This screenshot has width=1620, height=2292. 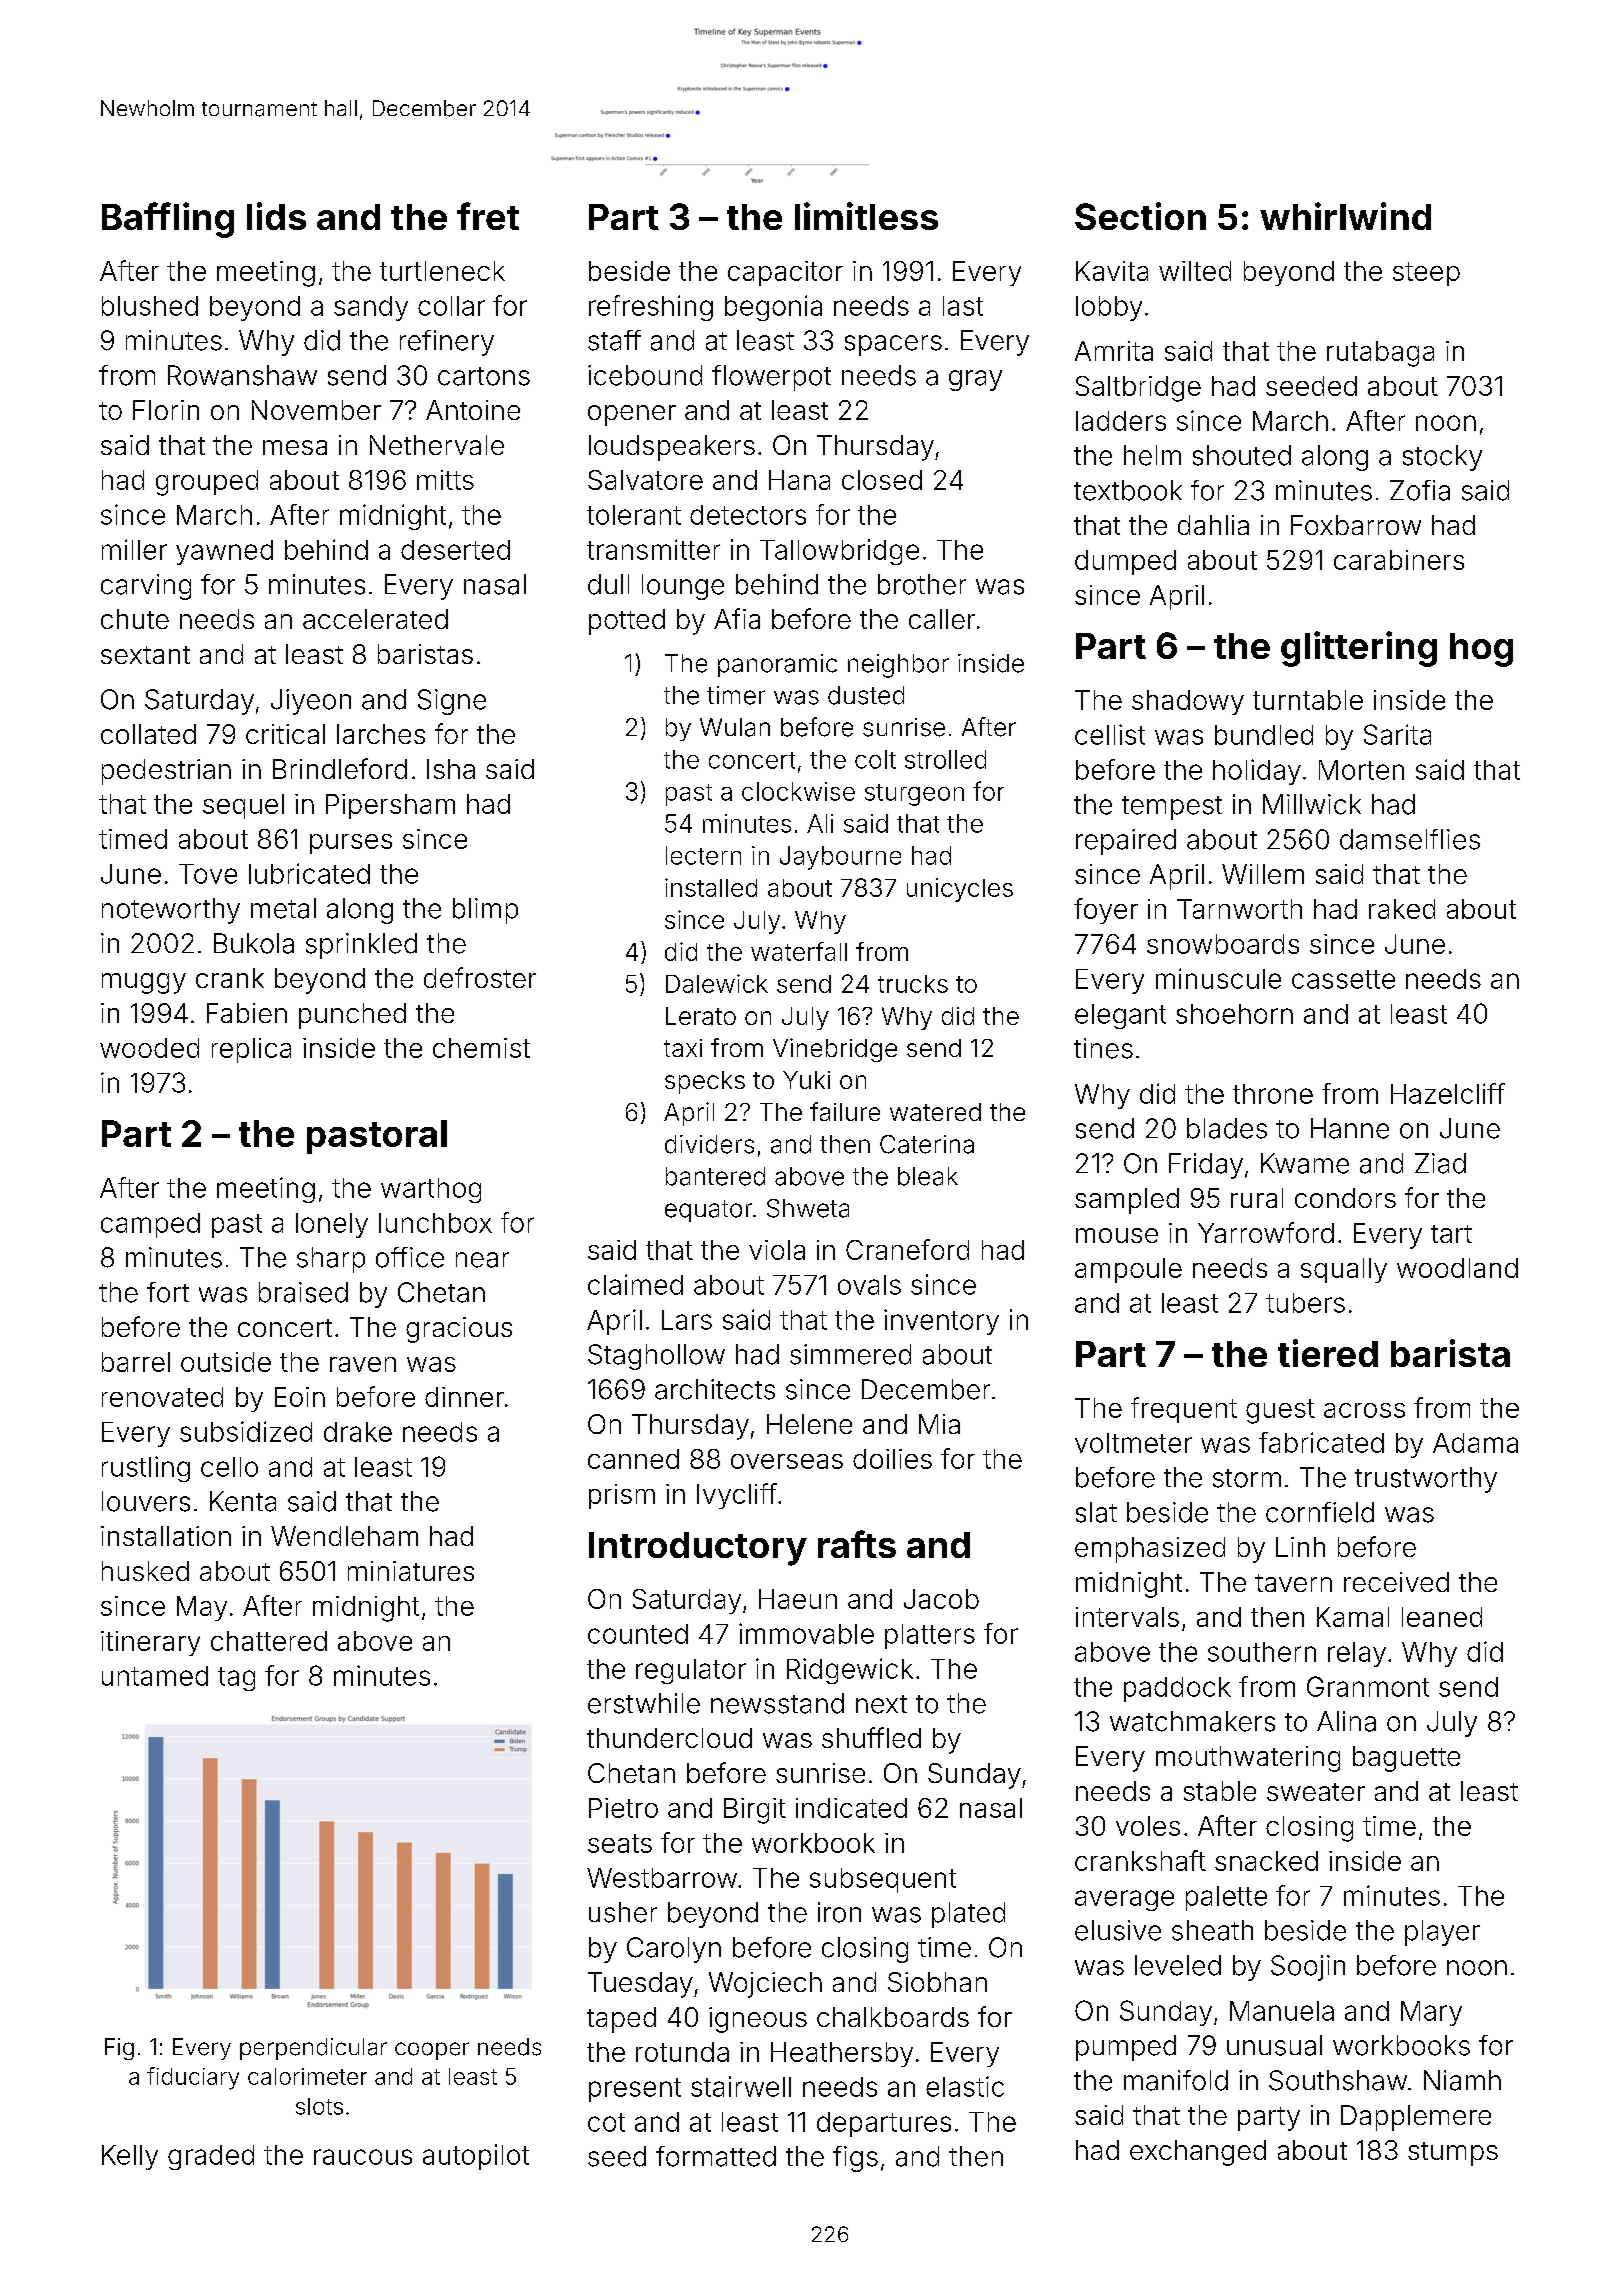 I want to click on Baffling, so click(x=168, y=220).
